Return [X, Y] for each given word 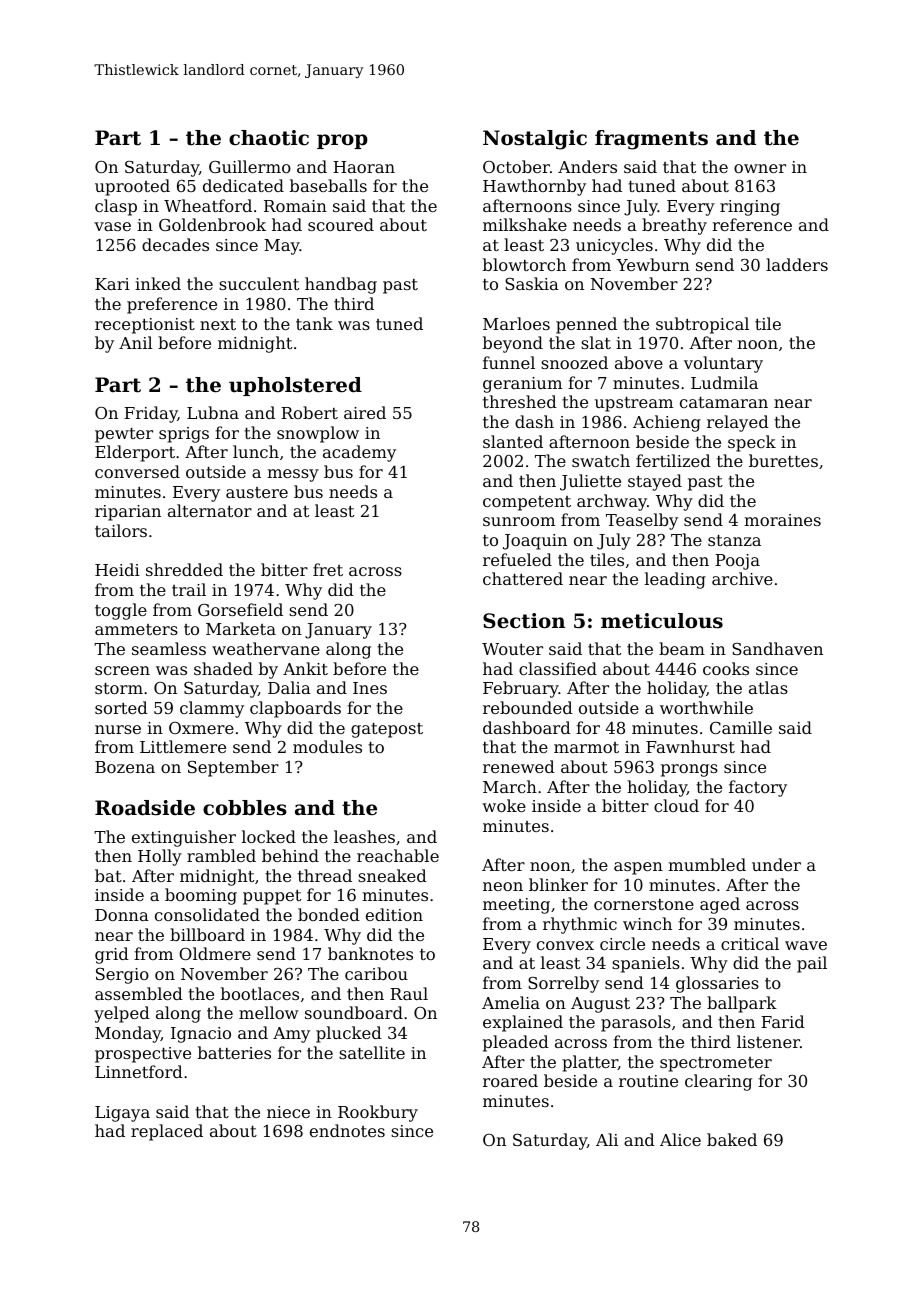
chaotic [269, 138]
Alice [680, 1139]
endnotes [347, 1130]
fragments [651, 140]
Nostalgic [535, 140]
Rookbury [378, 1113]
